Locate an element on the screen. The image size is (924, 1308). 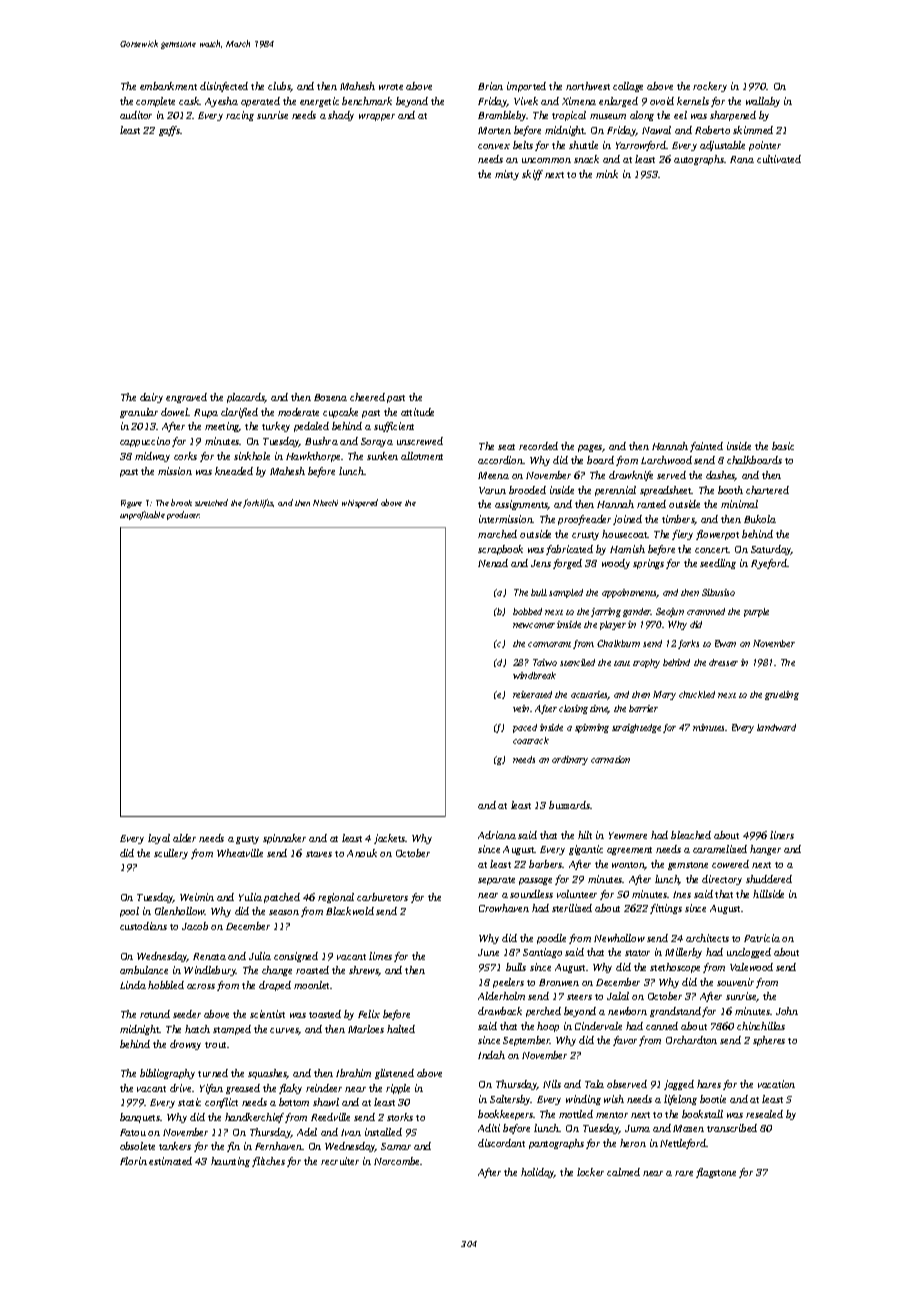
calmed is located at coordinates (623, 1172).
